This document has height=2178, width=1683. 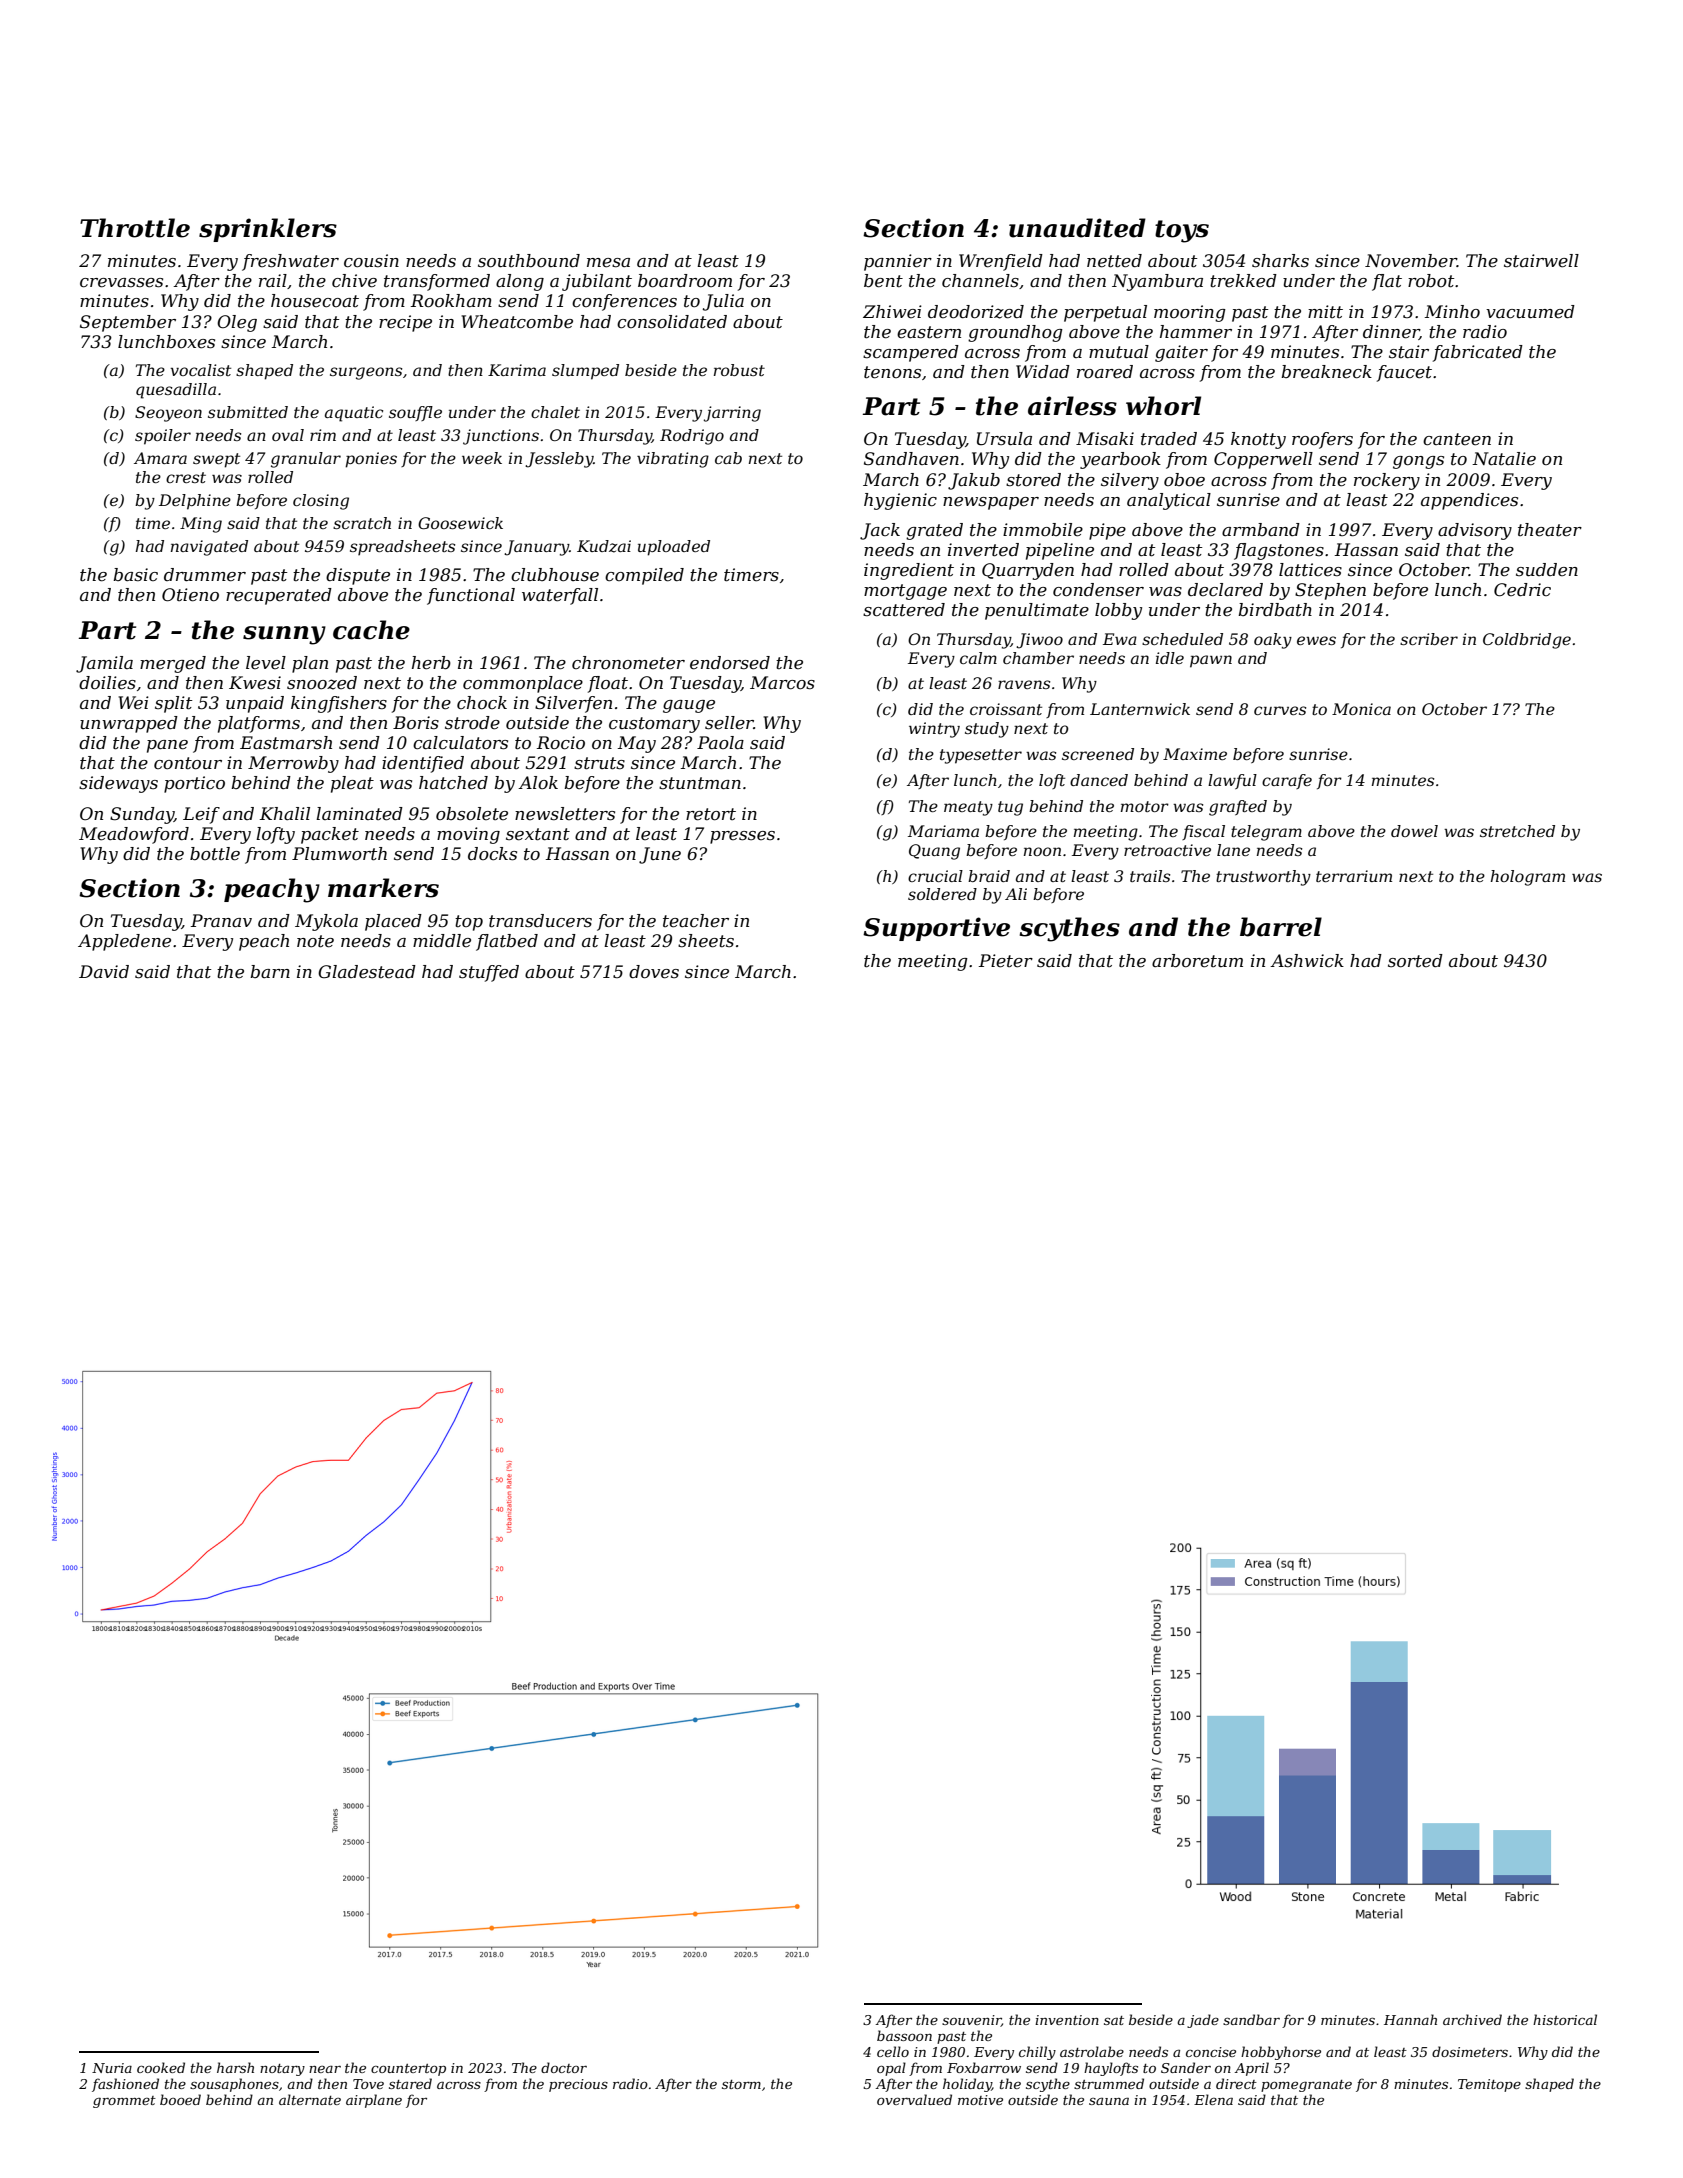 What do you see at coordinates (644, 576) in the document?
I see `compiled` at bounding box center [644, 576].
